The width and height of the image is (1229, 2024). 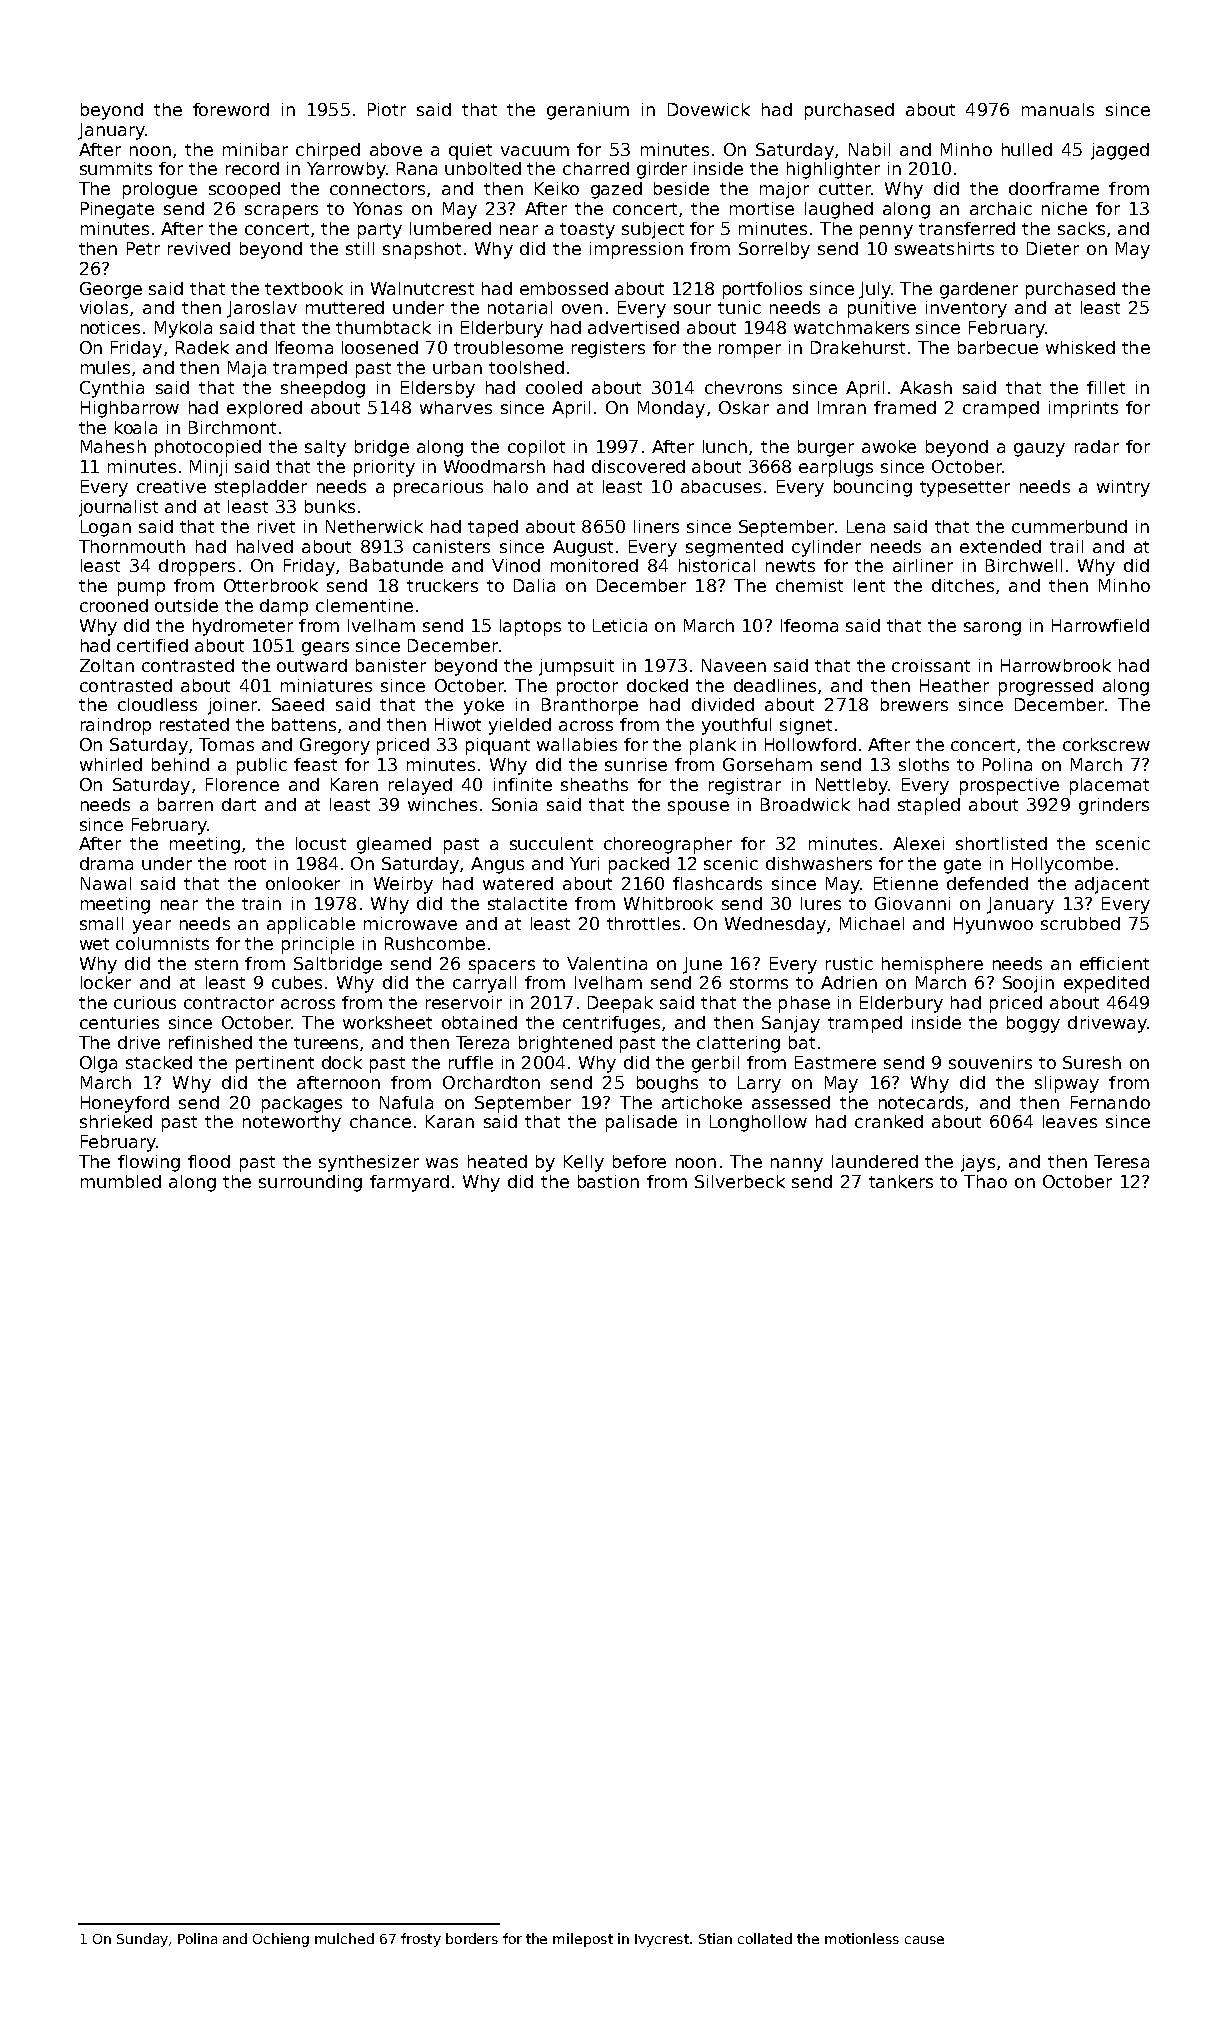 What do you see at coordinates (112, 389) in the image?
I see `Cynthia` at bounding box center [112, 389].
